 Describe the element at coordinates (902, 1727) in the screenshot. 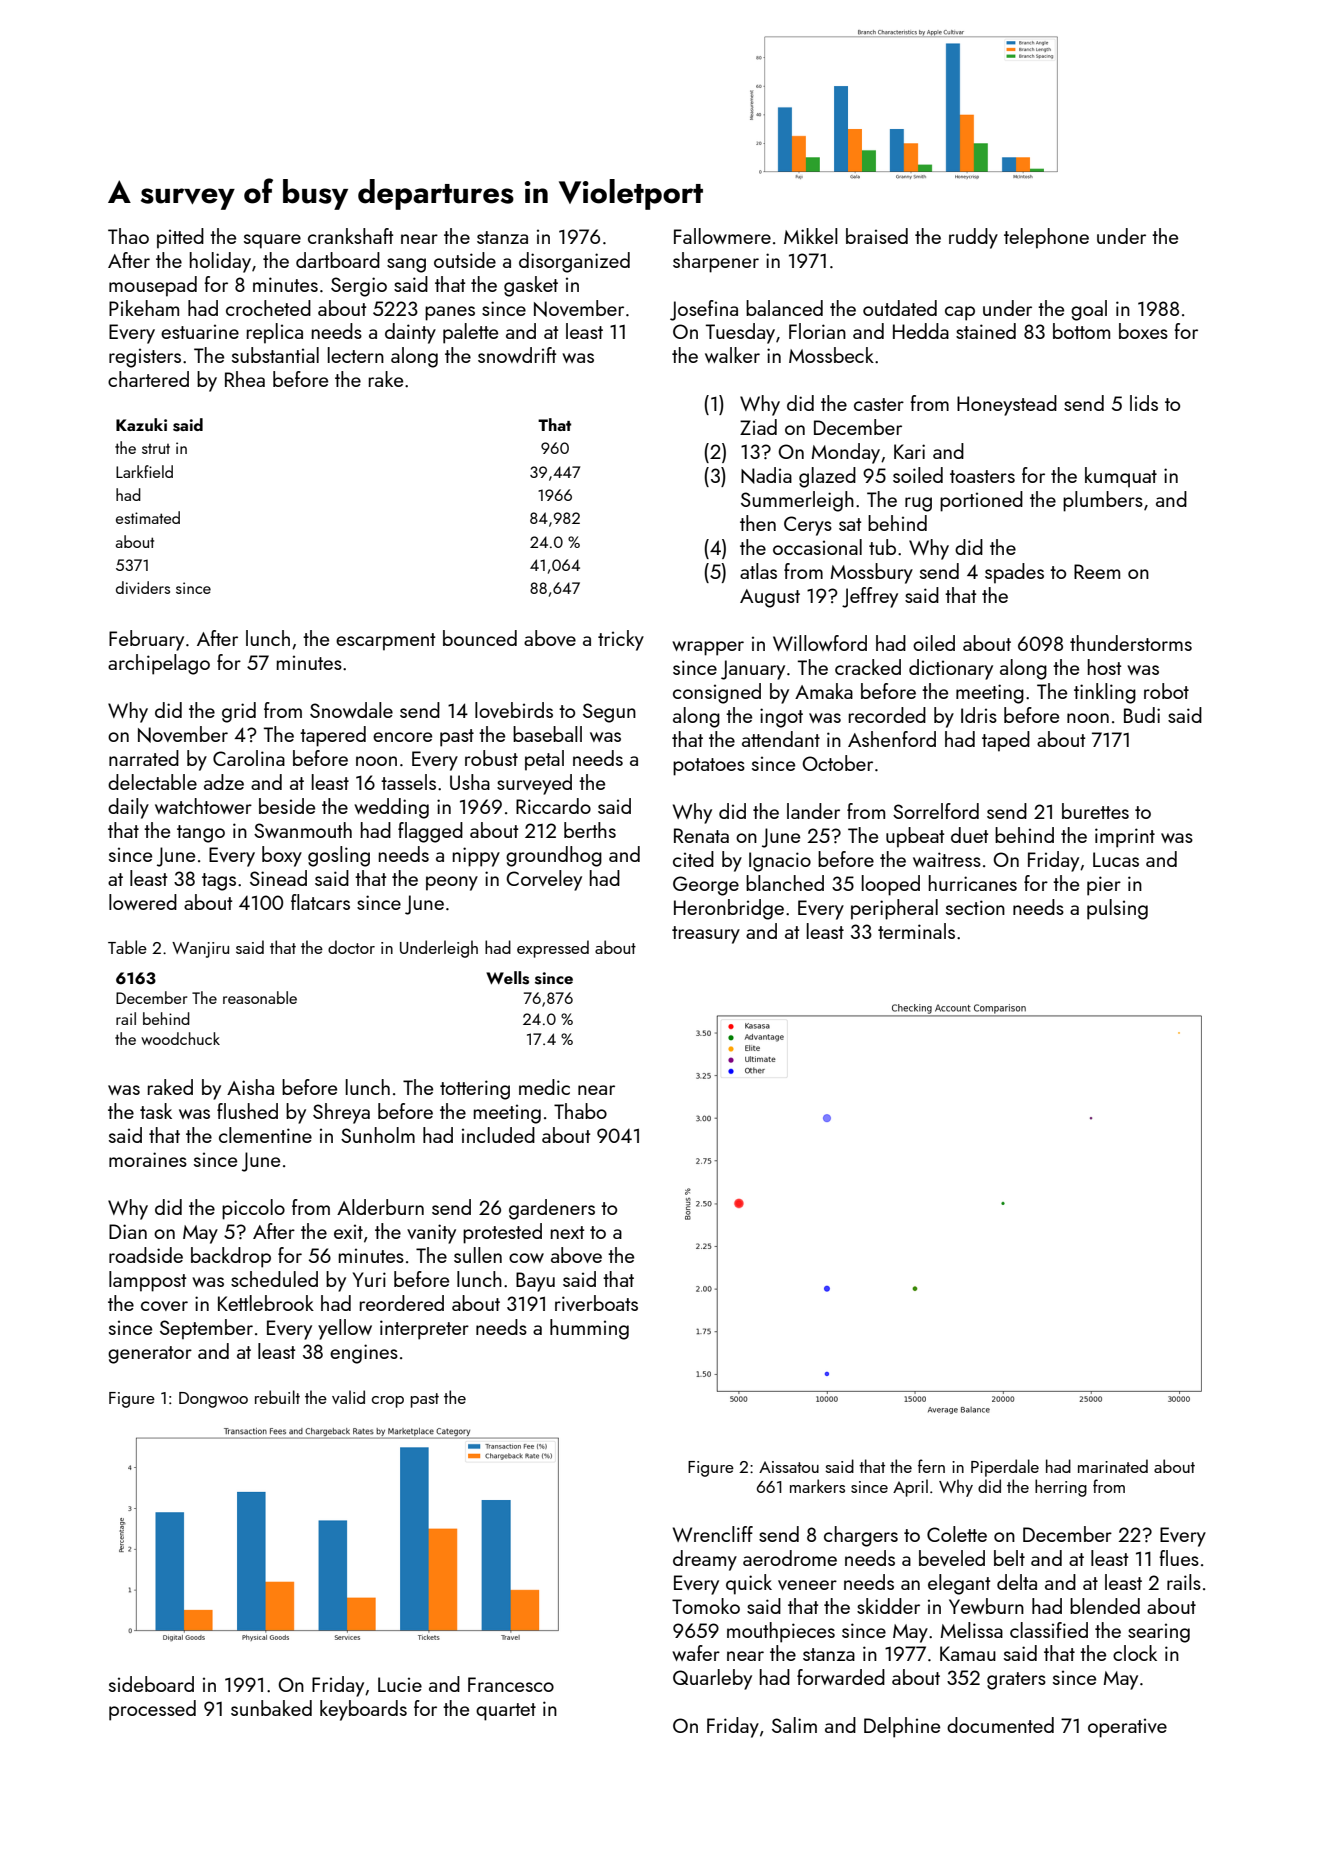

I see `Delphine` at that location.
